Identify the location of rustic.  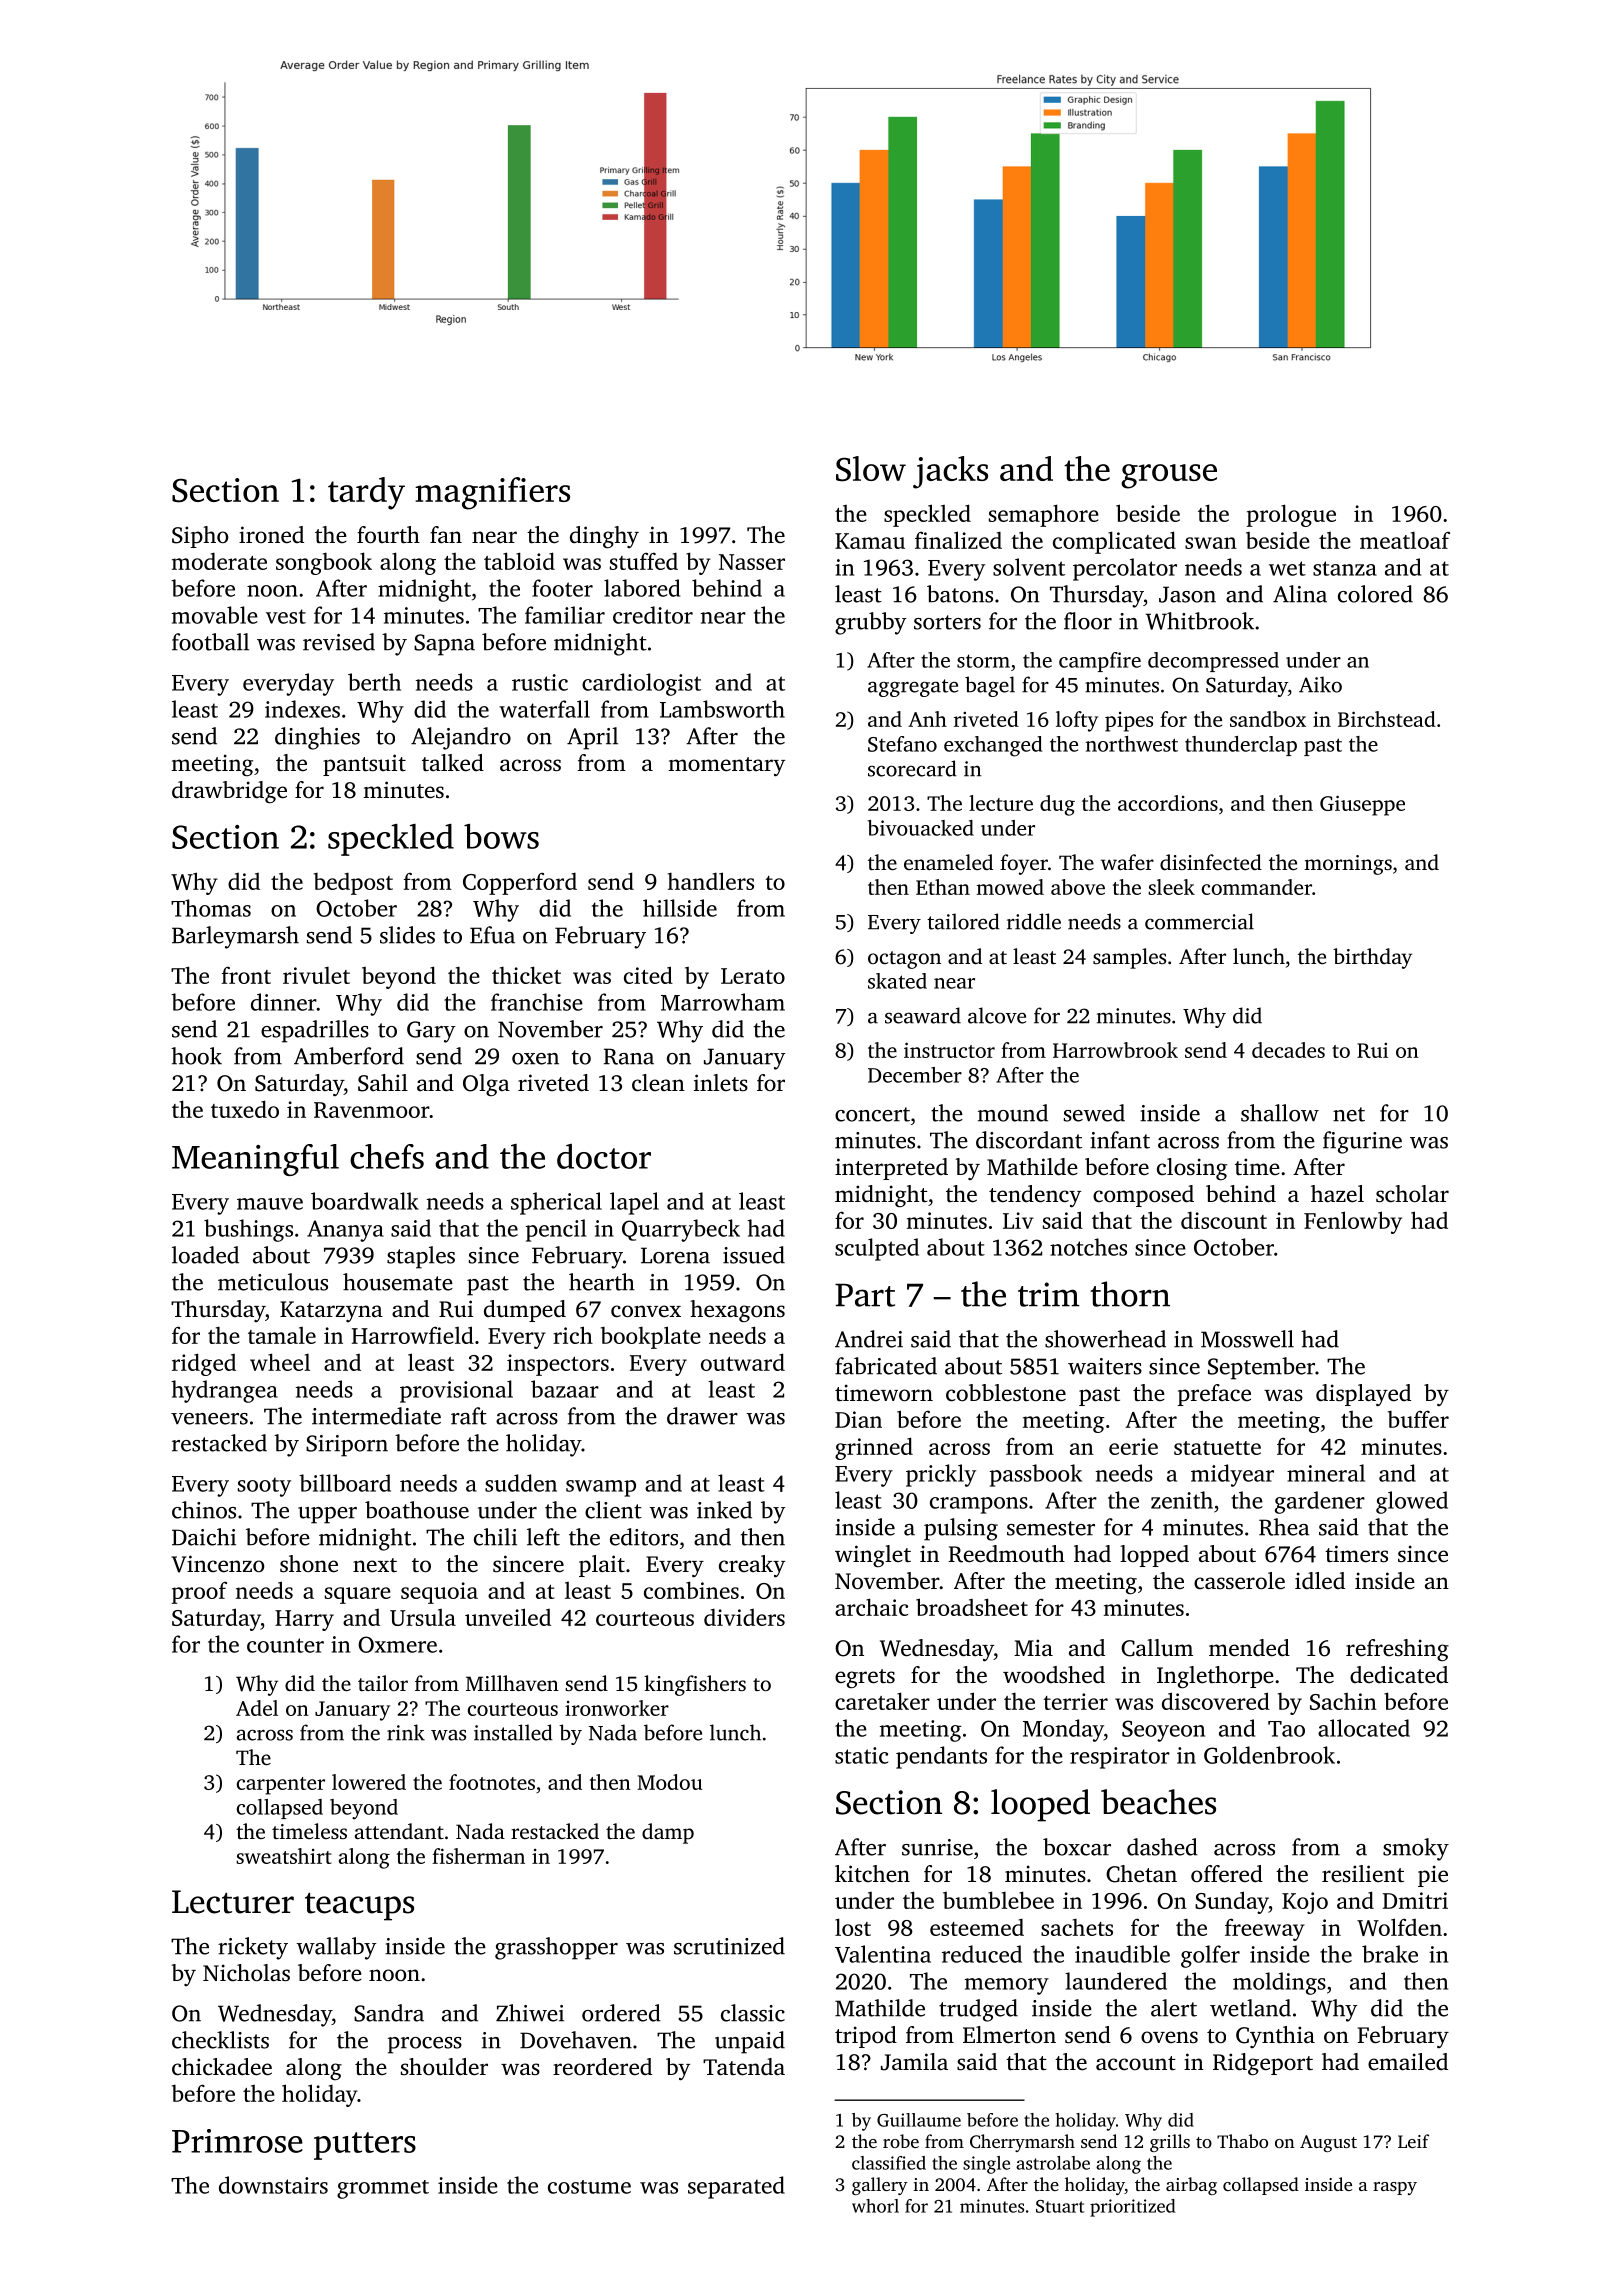
(540, 682).
